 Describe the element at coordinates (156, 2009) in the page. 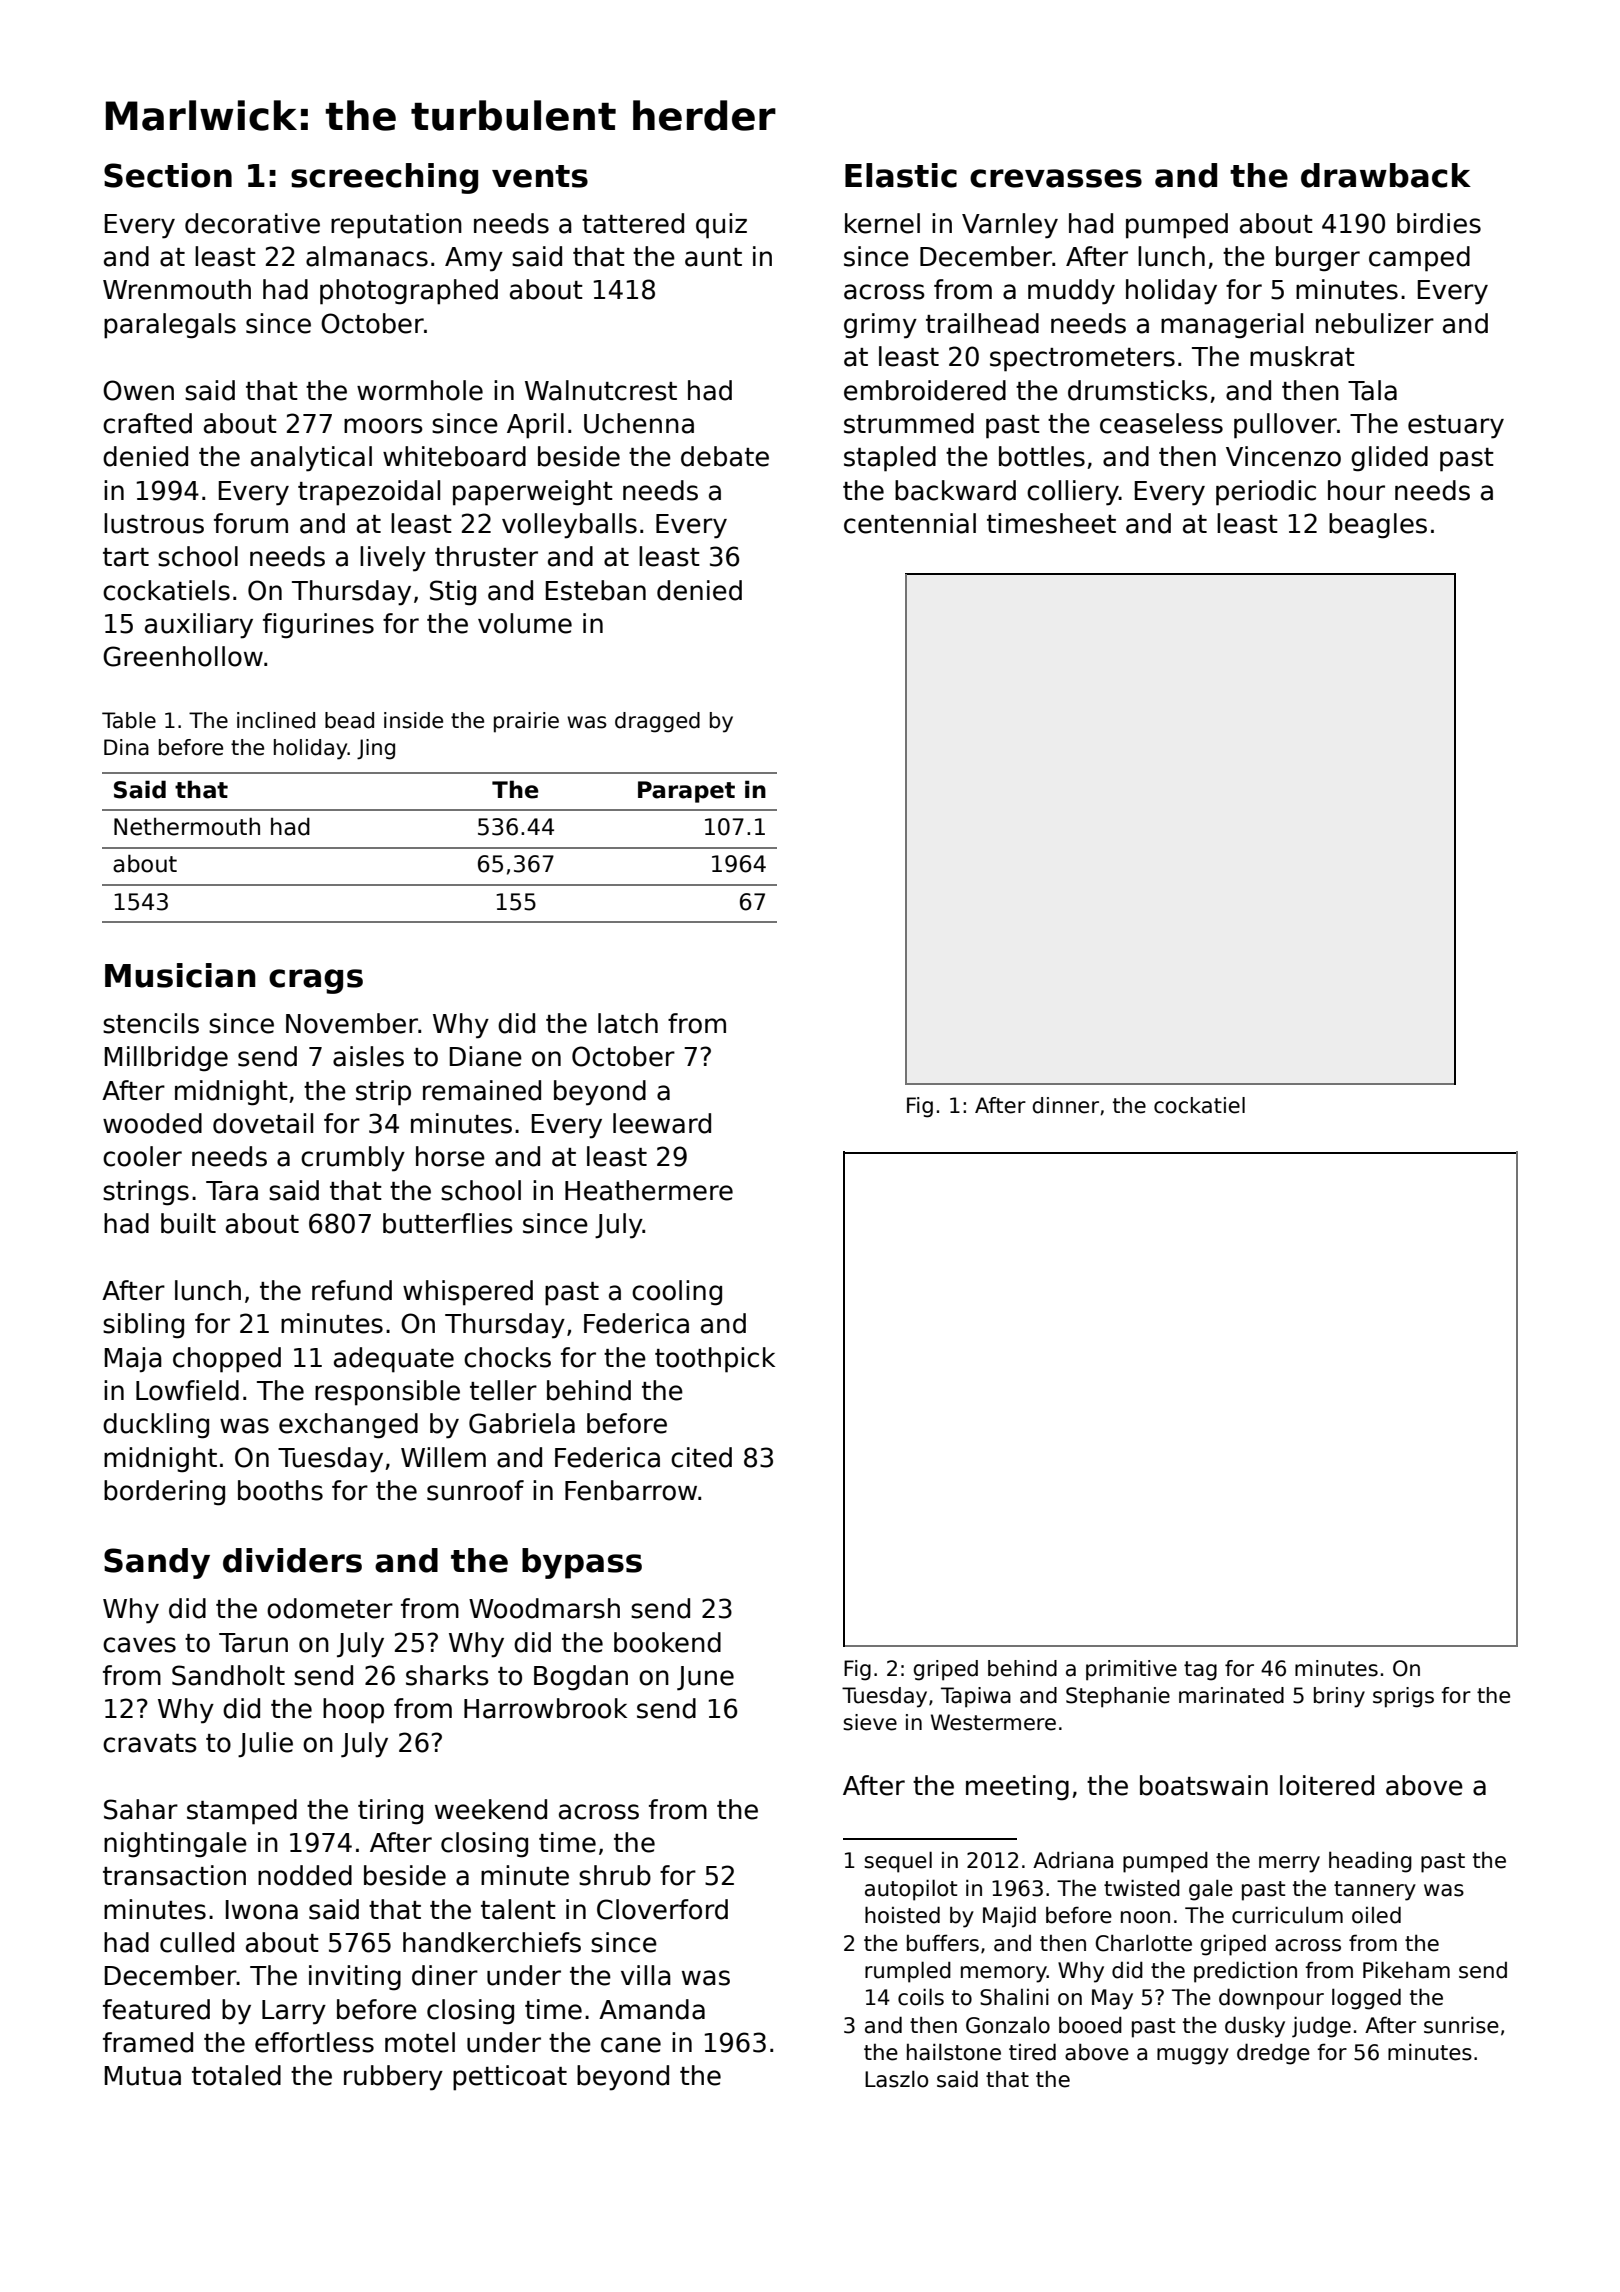

I see `featured` at that location.
